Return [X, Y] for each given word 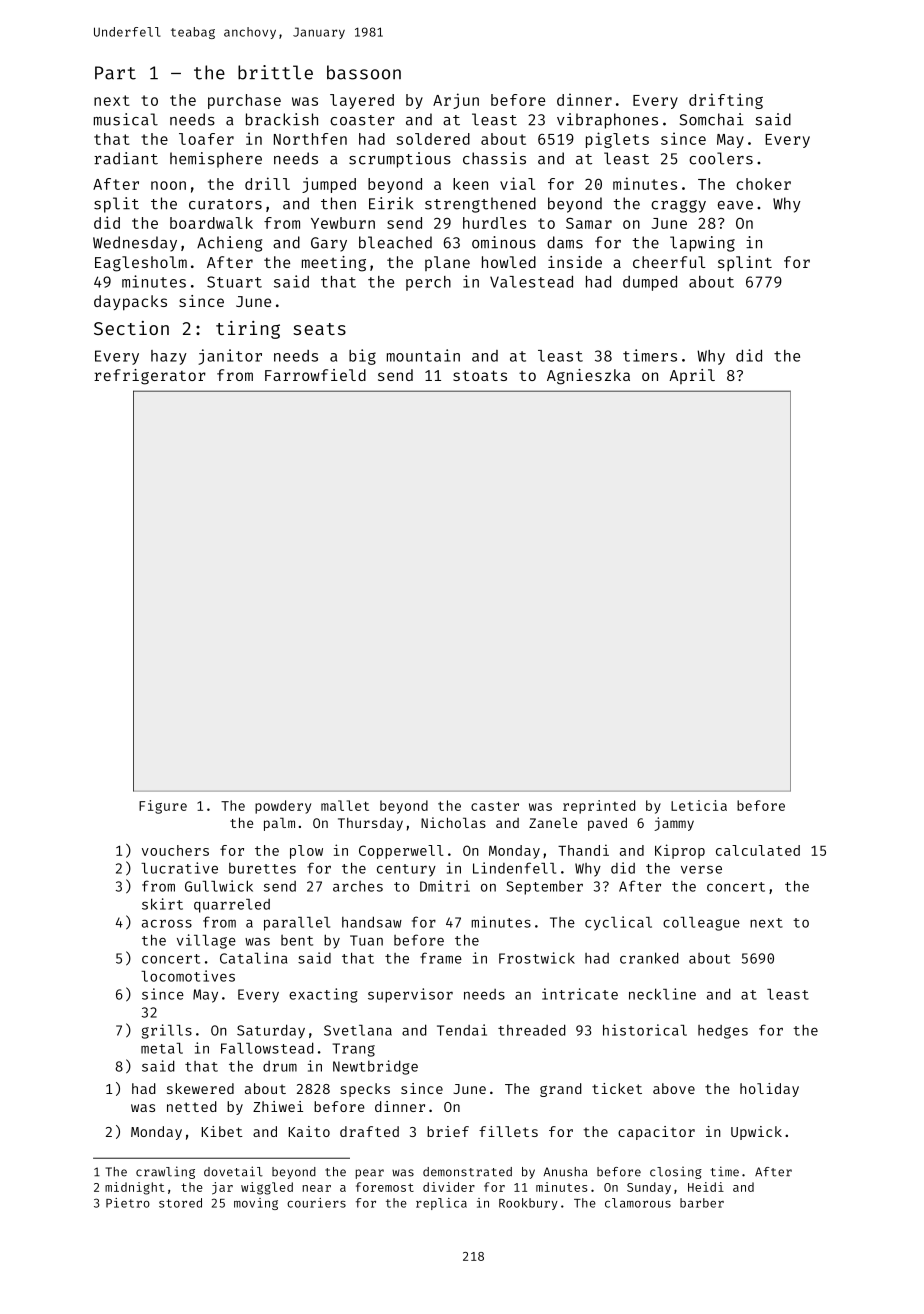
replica [441, 1204]
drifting [726, 101]
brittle [275, 72]
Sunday [649, 1188]
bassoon [364, 72]
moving [256, 1204]
